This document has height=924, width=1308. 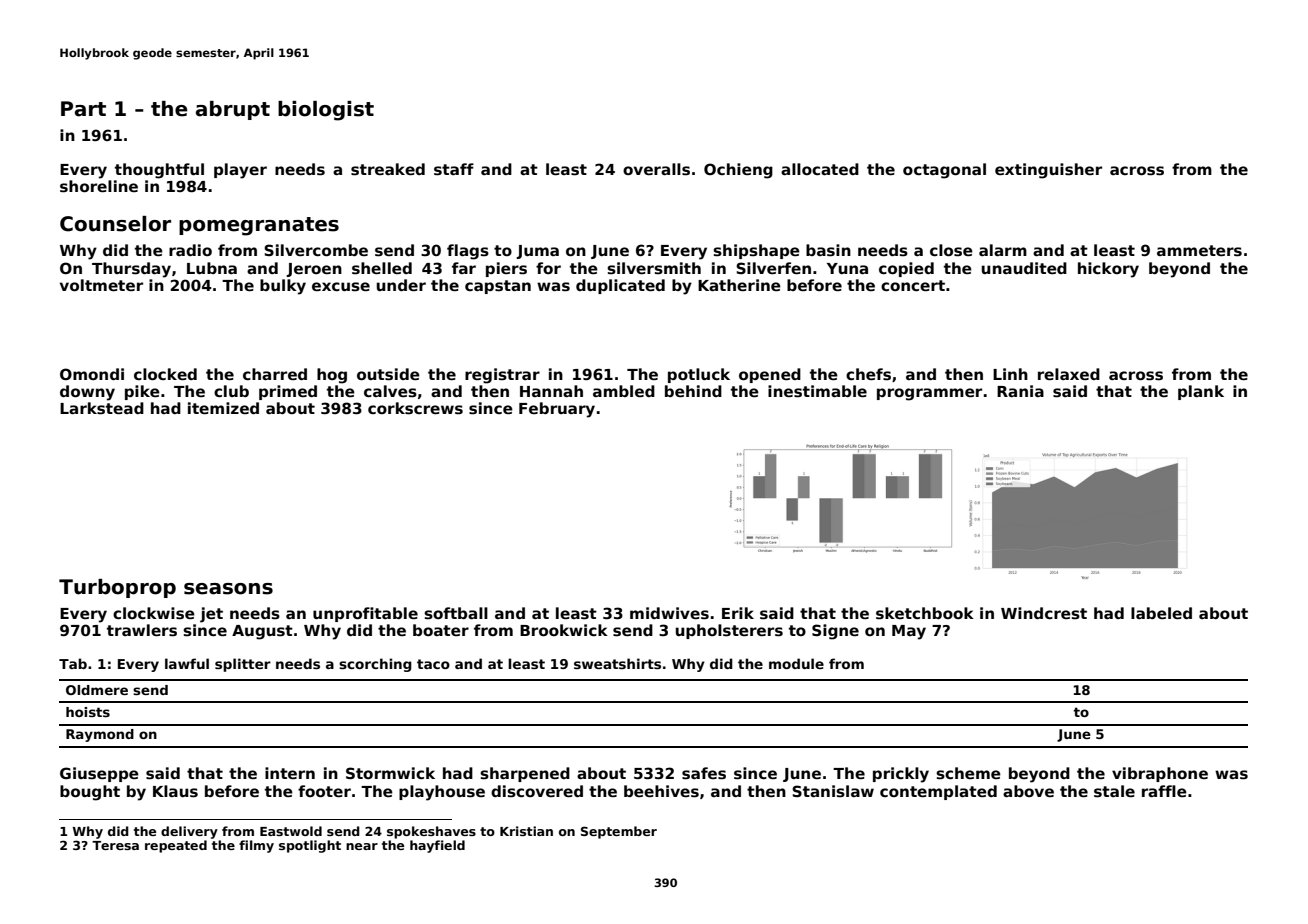 I want to click on biologist, so click(x=326, y=111).
